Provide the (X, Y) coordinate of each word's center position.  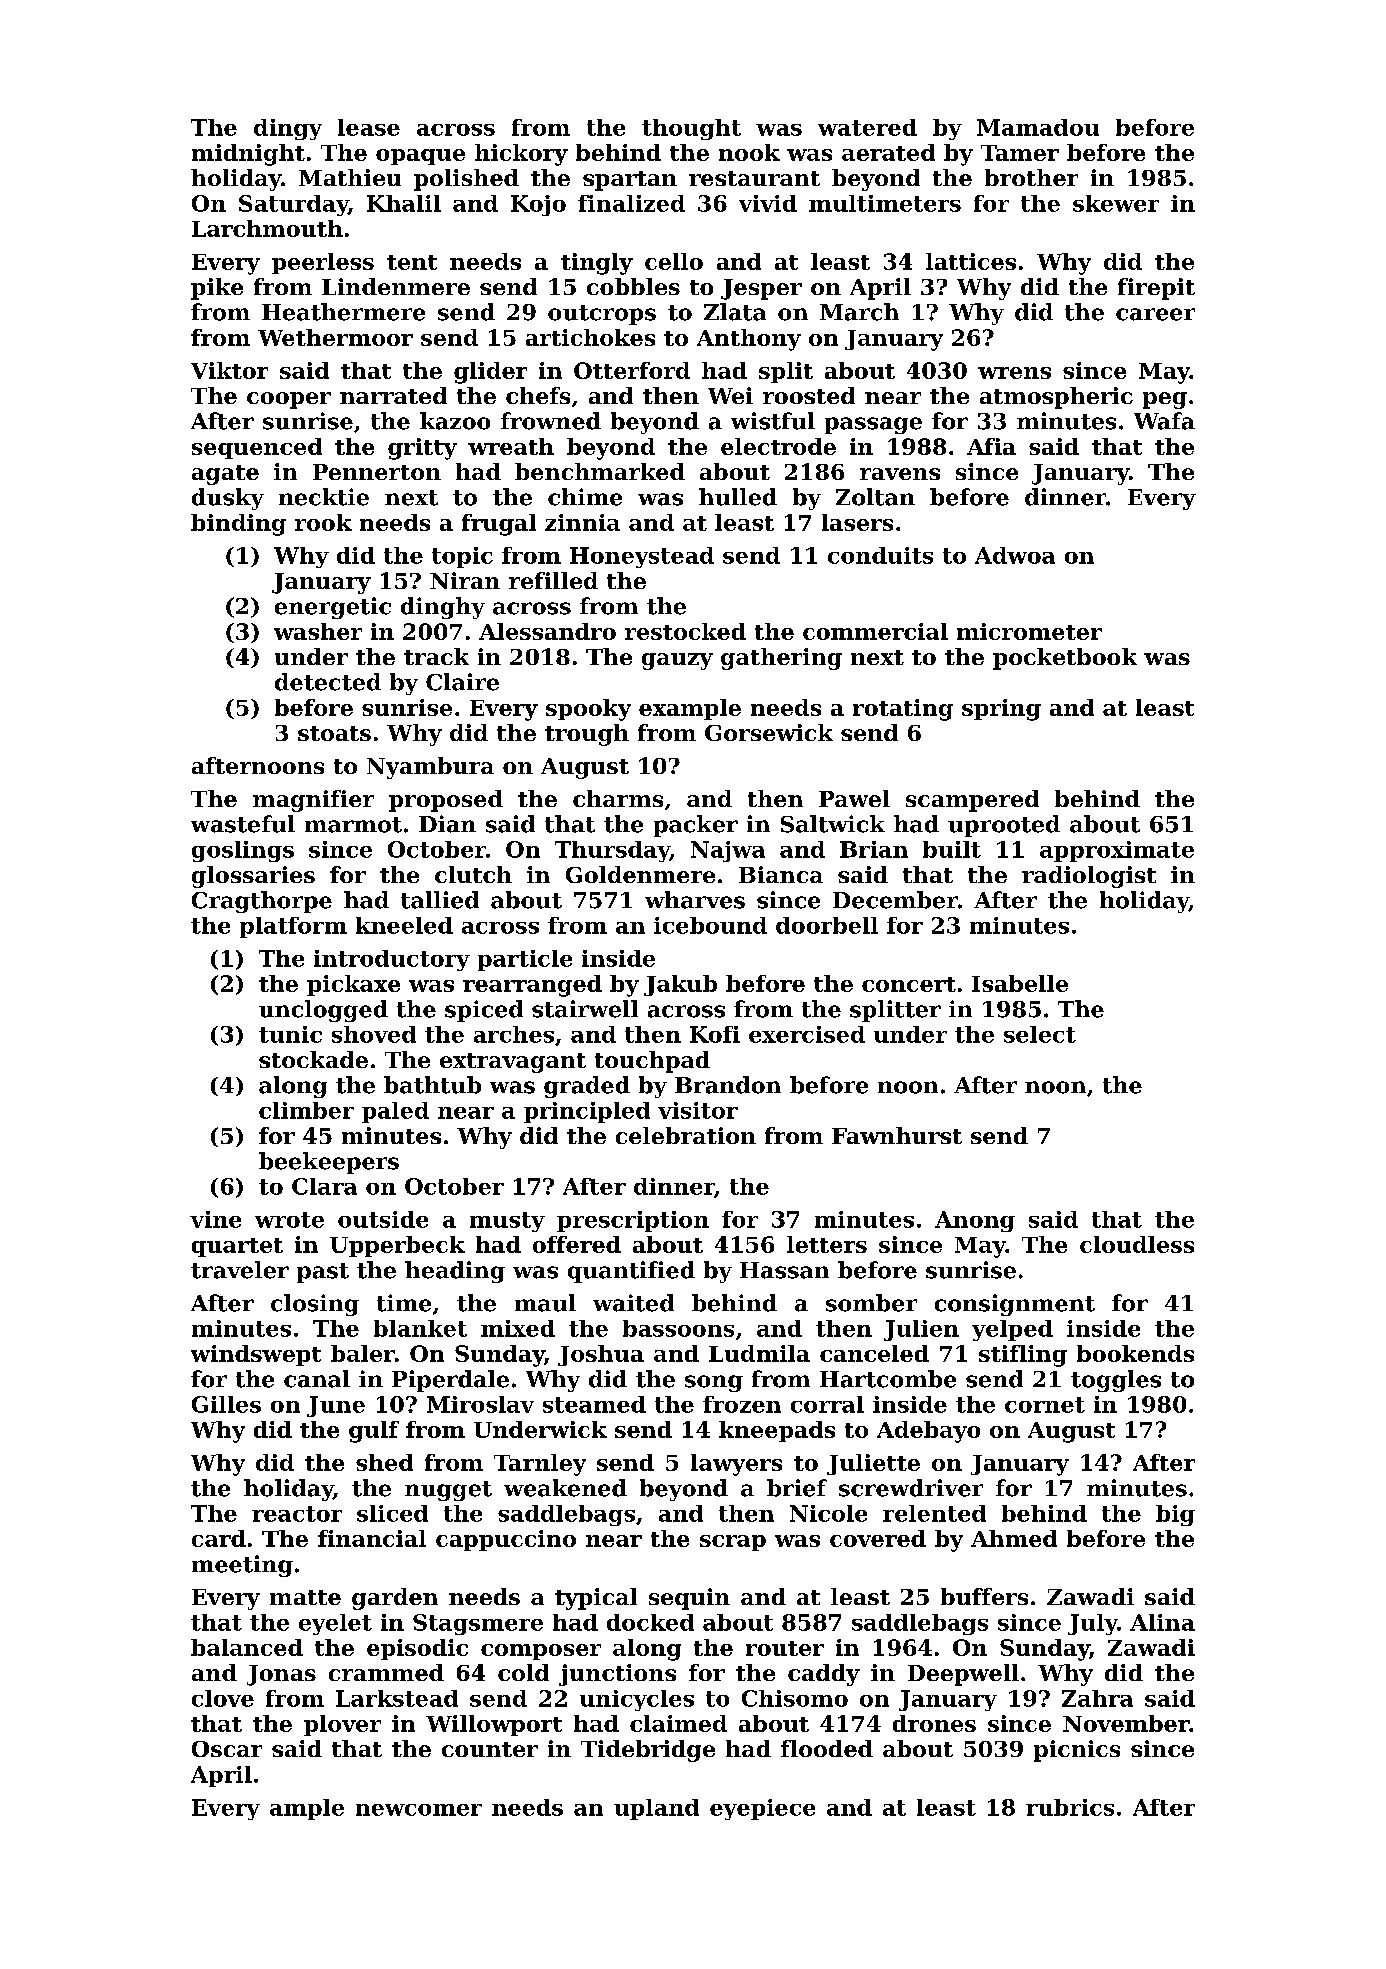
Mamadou (1038, 127)
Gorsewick (769, 732)
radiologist (1089, 877)
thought (691, 129)
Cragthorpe (262, 902)
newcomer (419, 1810)
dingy (288, 129)
